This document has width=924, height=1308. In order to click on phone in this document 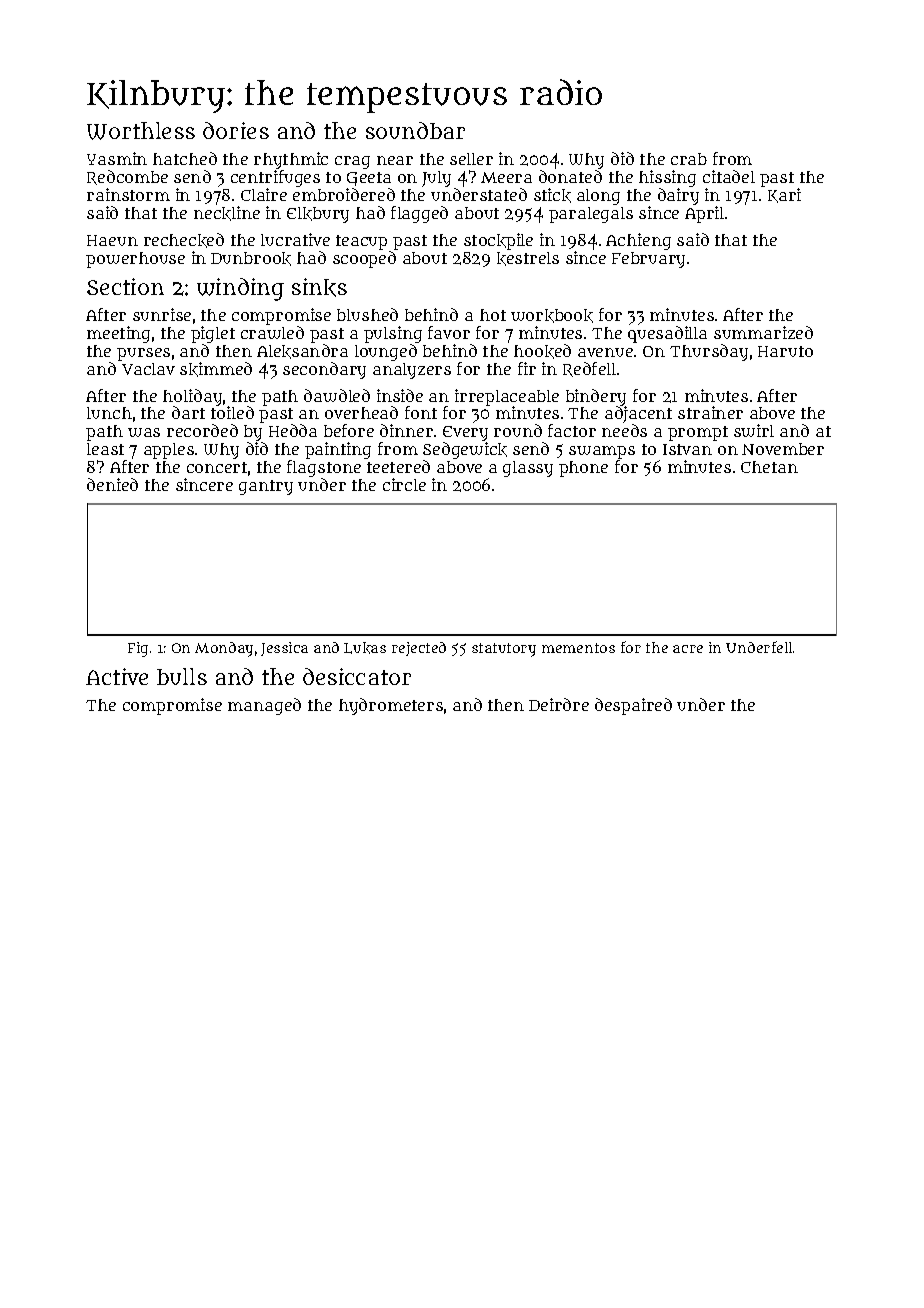, I will do `click(583, 469)`.
